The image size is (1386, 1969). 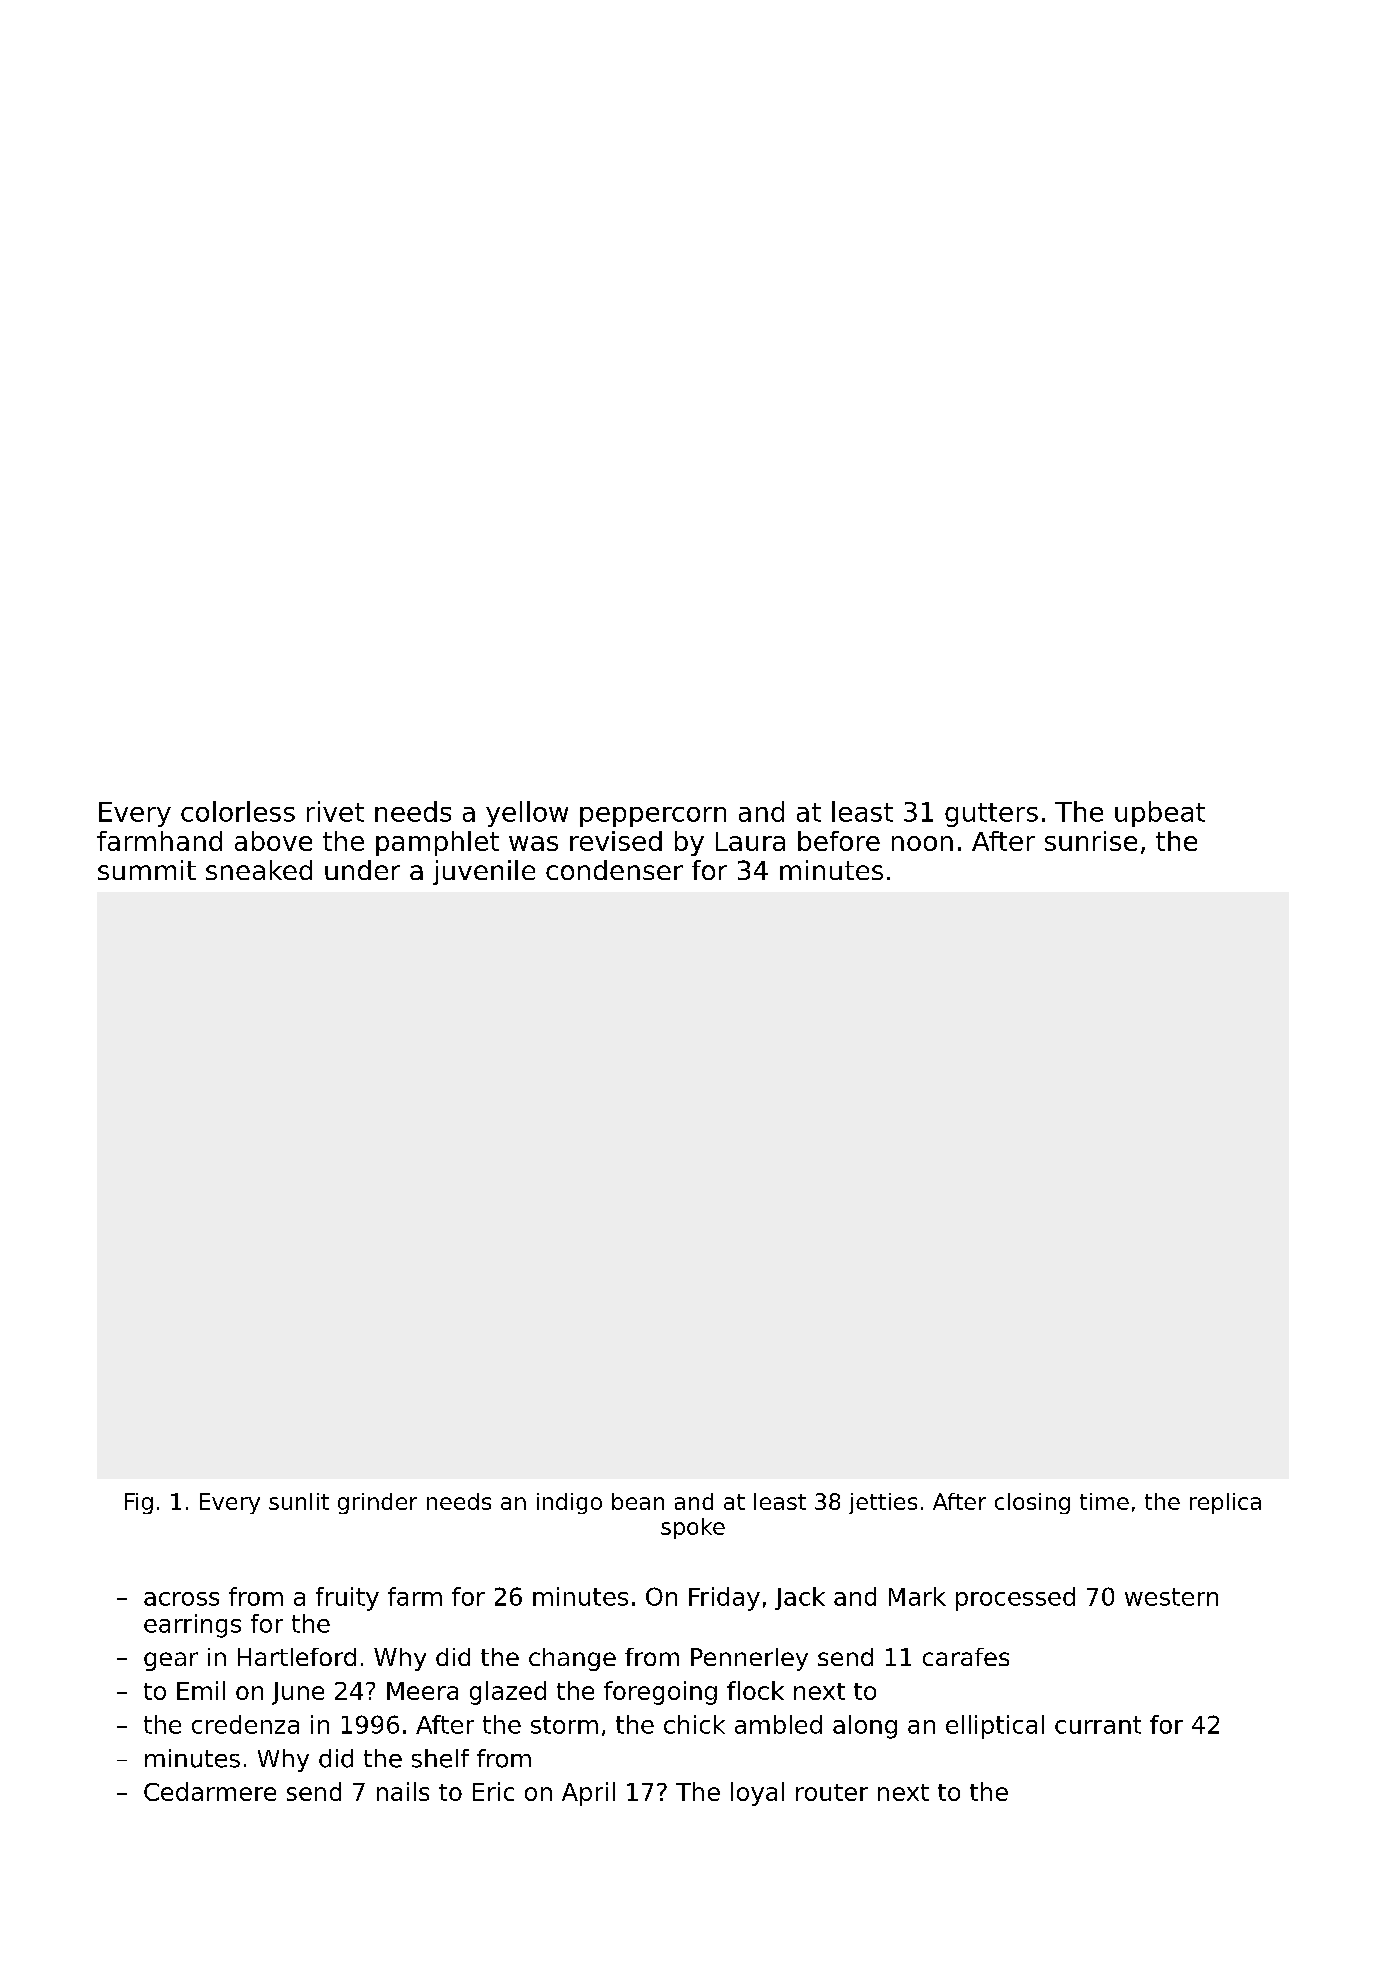 What do you see at coordinates (1032, 1503) in the image?
I see `closing` at bounding box center [1032, 1503].
